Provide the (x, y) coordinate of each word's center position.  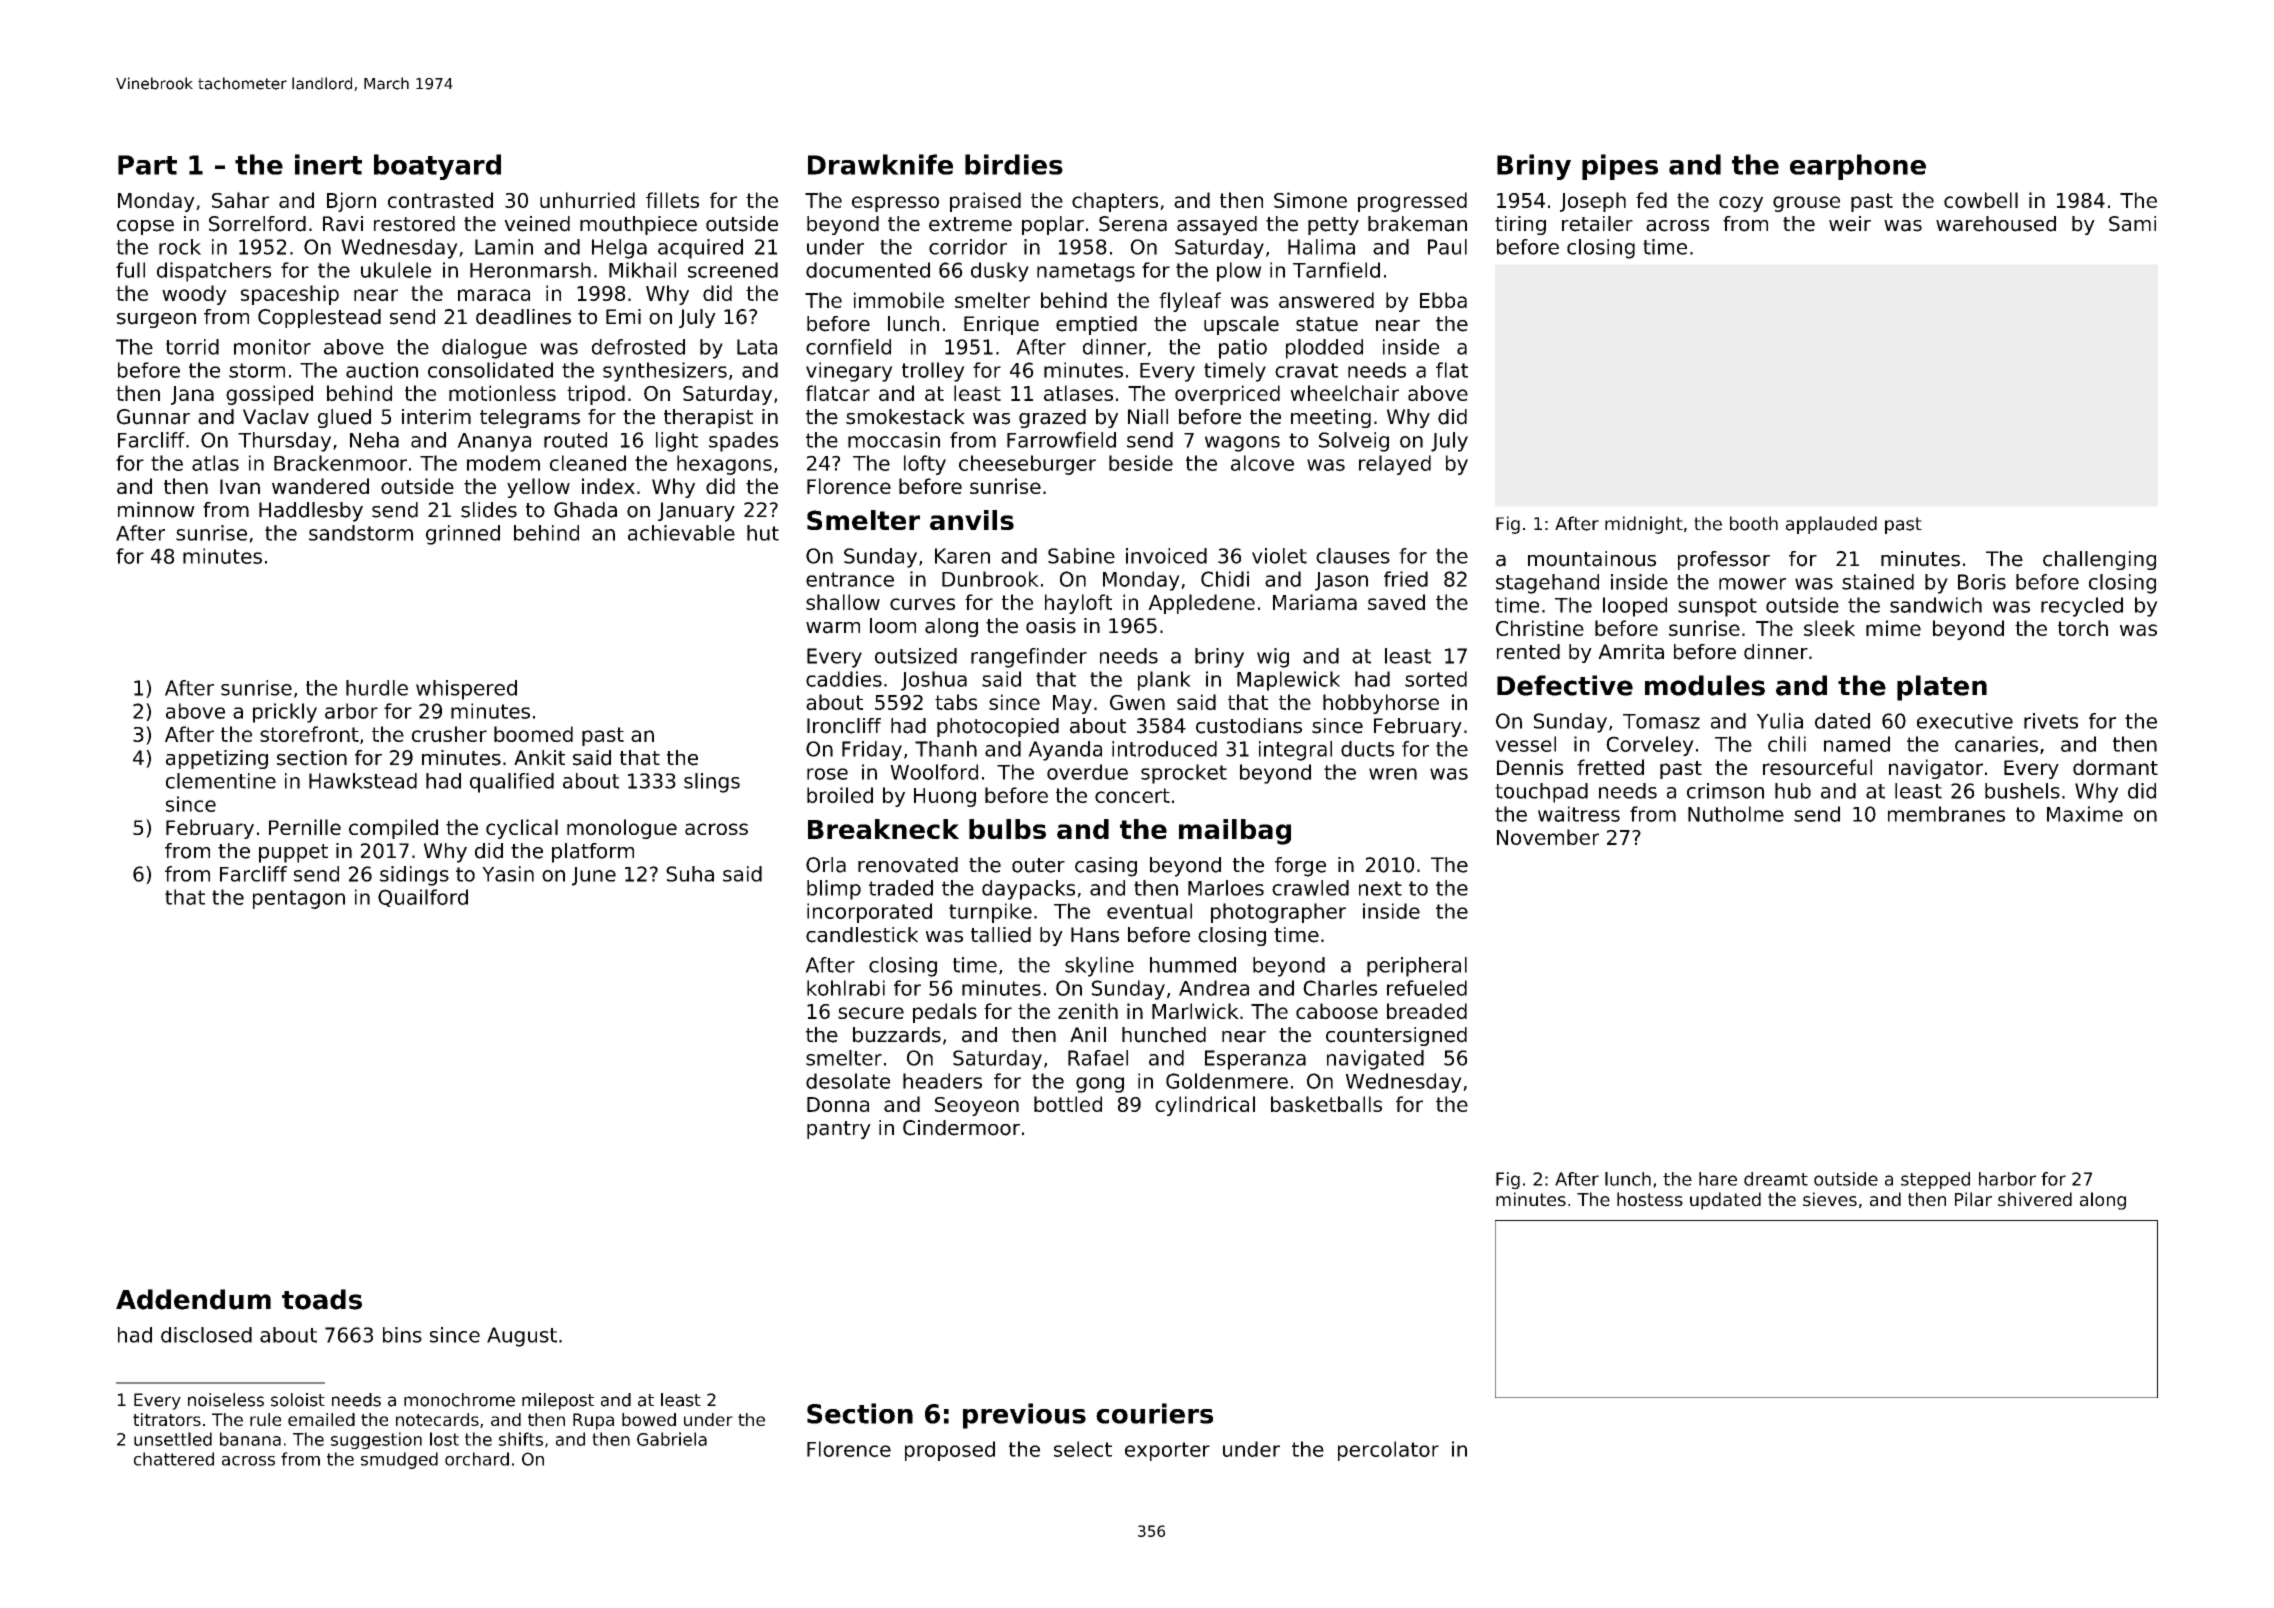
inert (328, 164)
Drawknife (880, 164)
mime (1893, 628)
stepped (1935, 1180)
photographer (1278, 913)
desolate (848, 1081)
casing (1106, 867)
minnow (156, 510)
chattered (174, 1459)
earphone (1858, 167)
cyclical (522, 829)
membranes (1946, 814)
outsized (916, 656)
